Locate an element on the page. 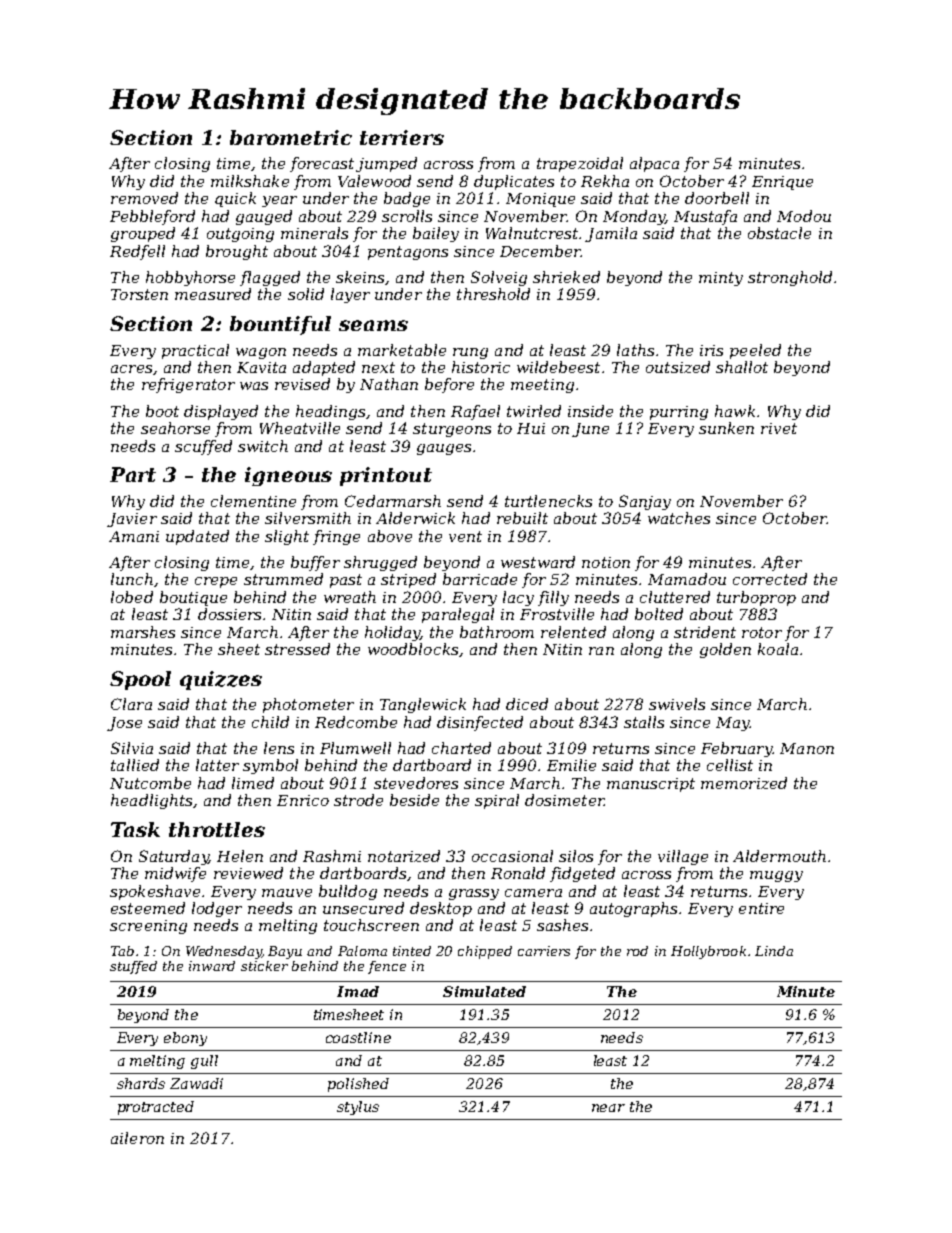 This page has height=1233, width=952. marshes is located at coordinates (143, 632).
